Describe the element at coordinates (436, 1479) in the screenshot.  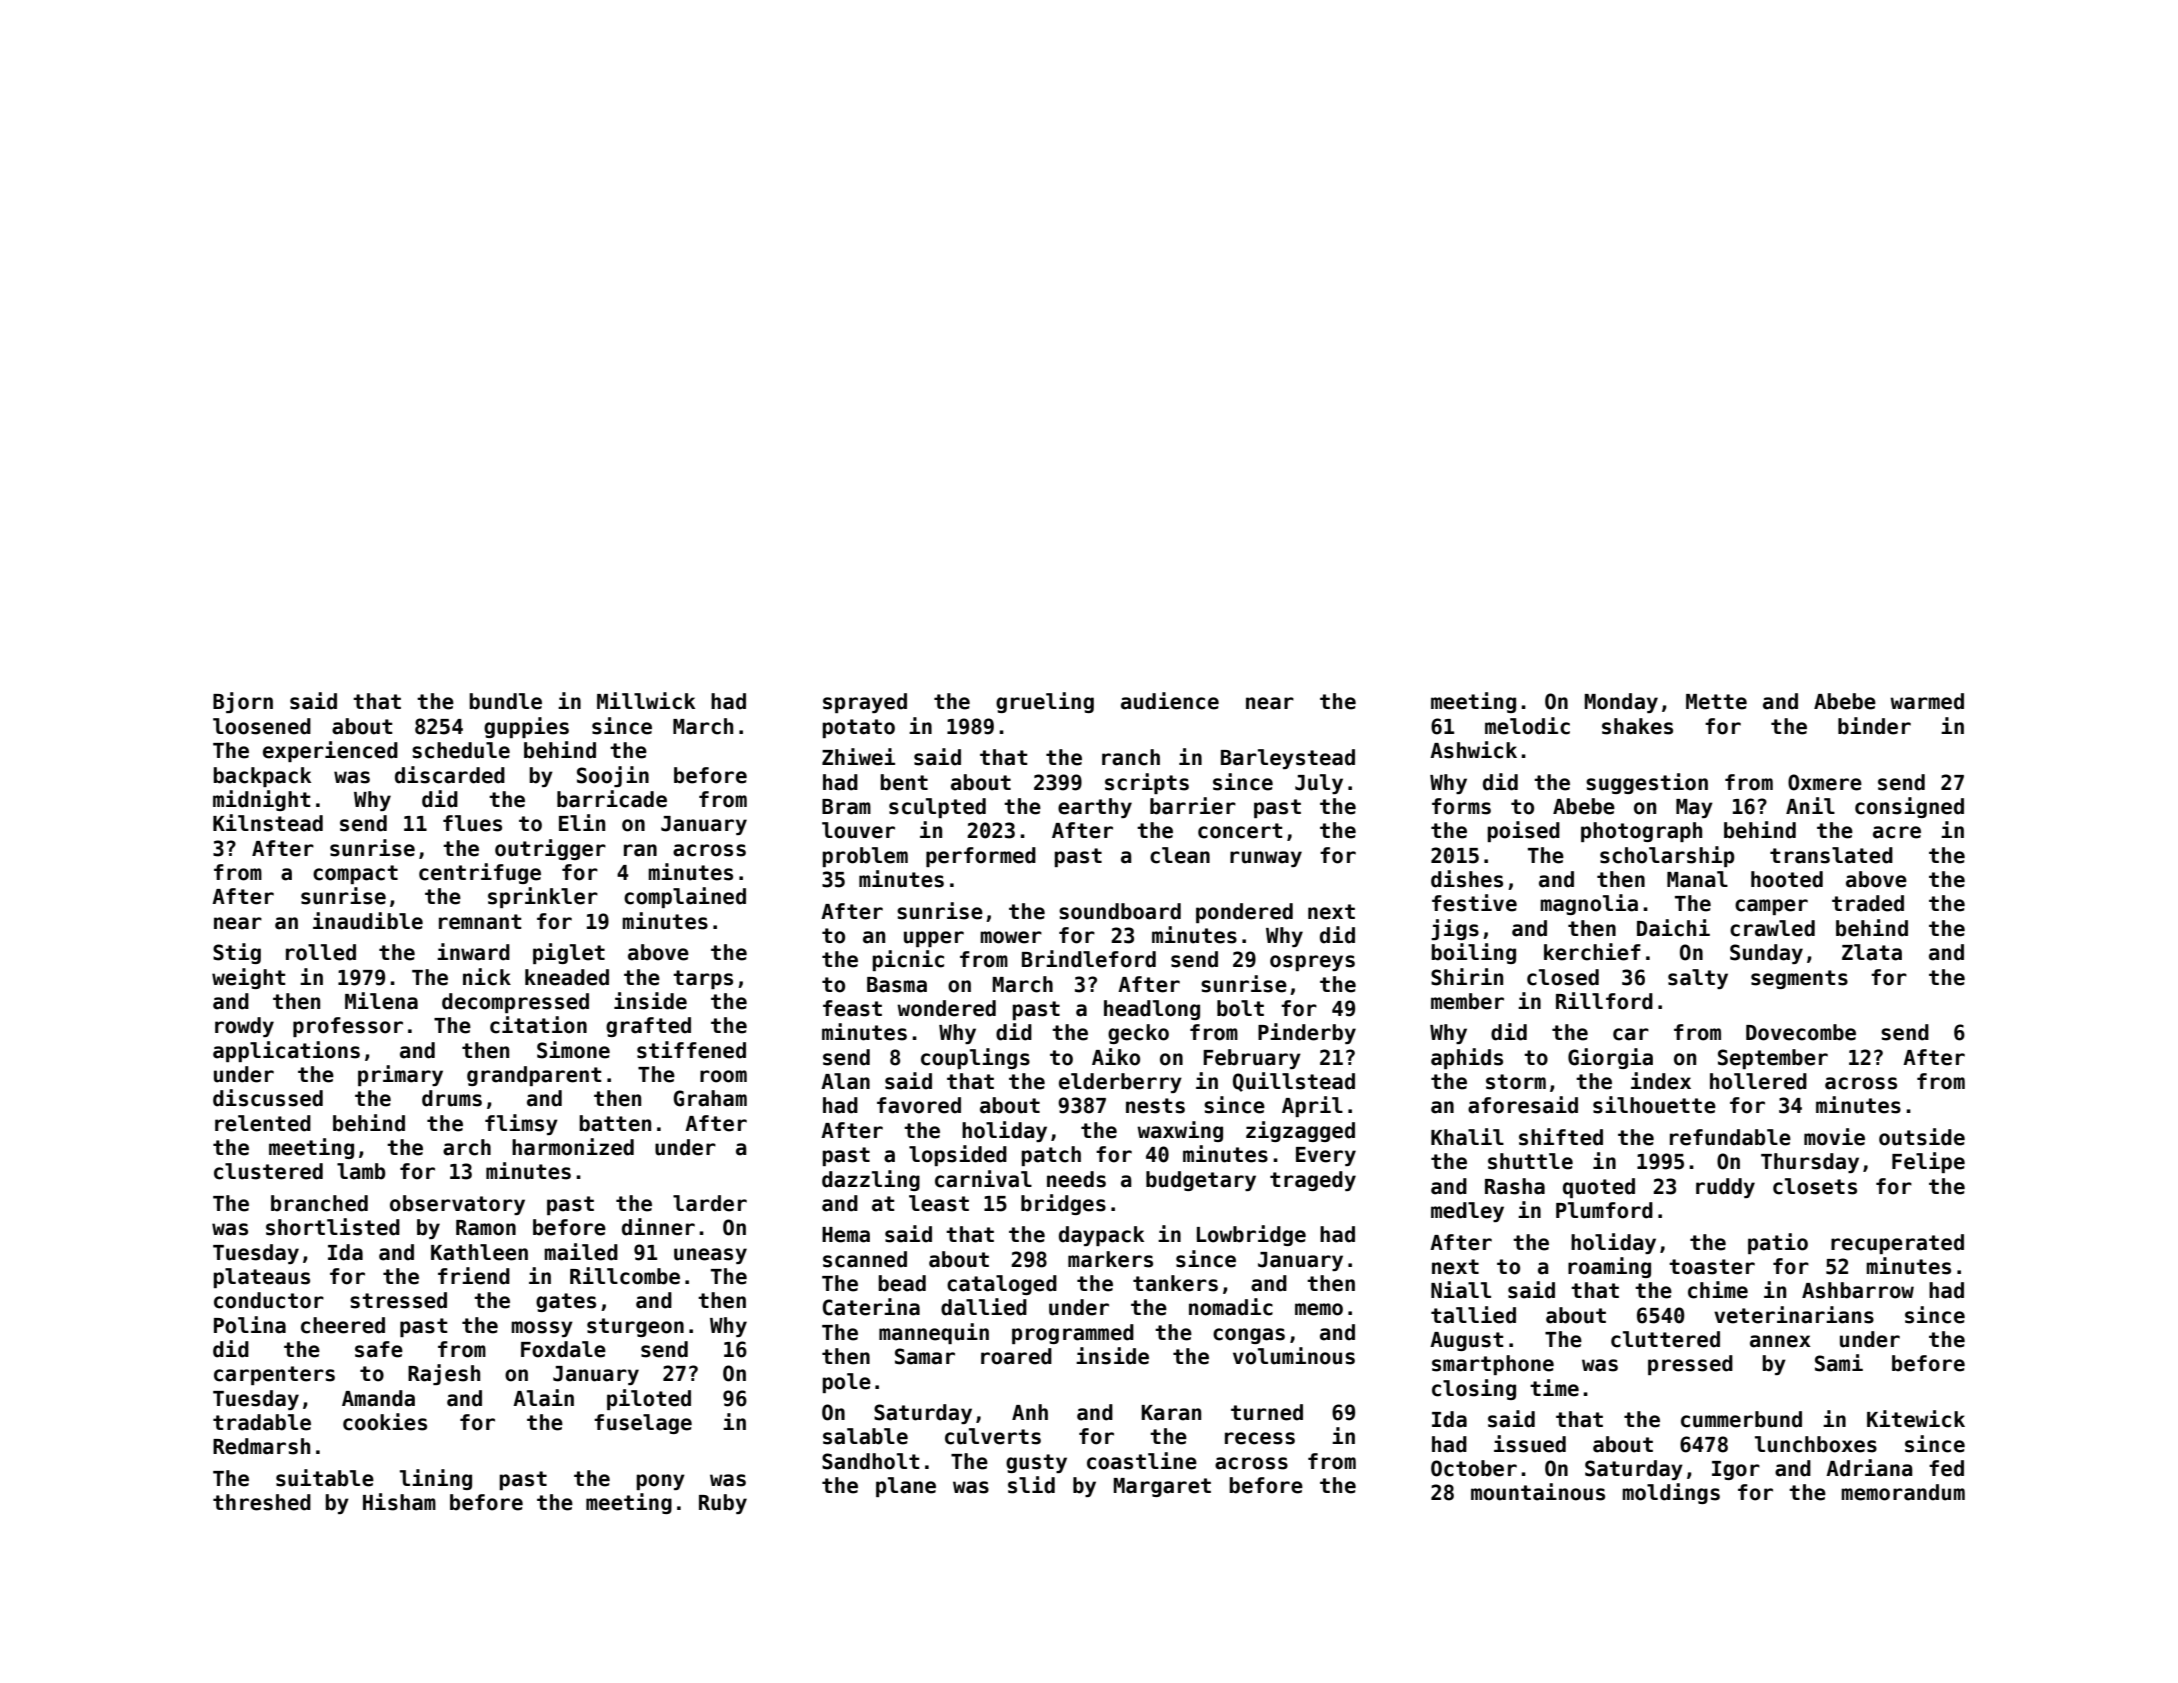
I see `lining` at that location.
